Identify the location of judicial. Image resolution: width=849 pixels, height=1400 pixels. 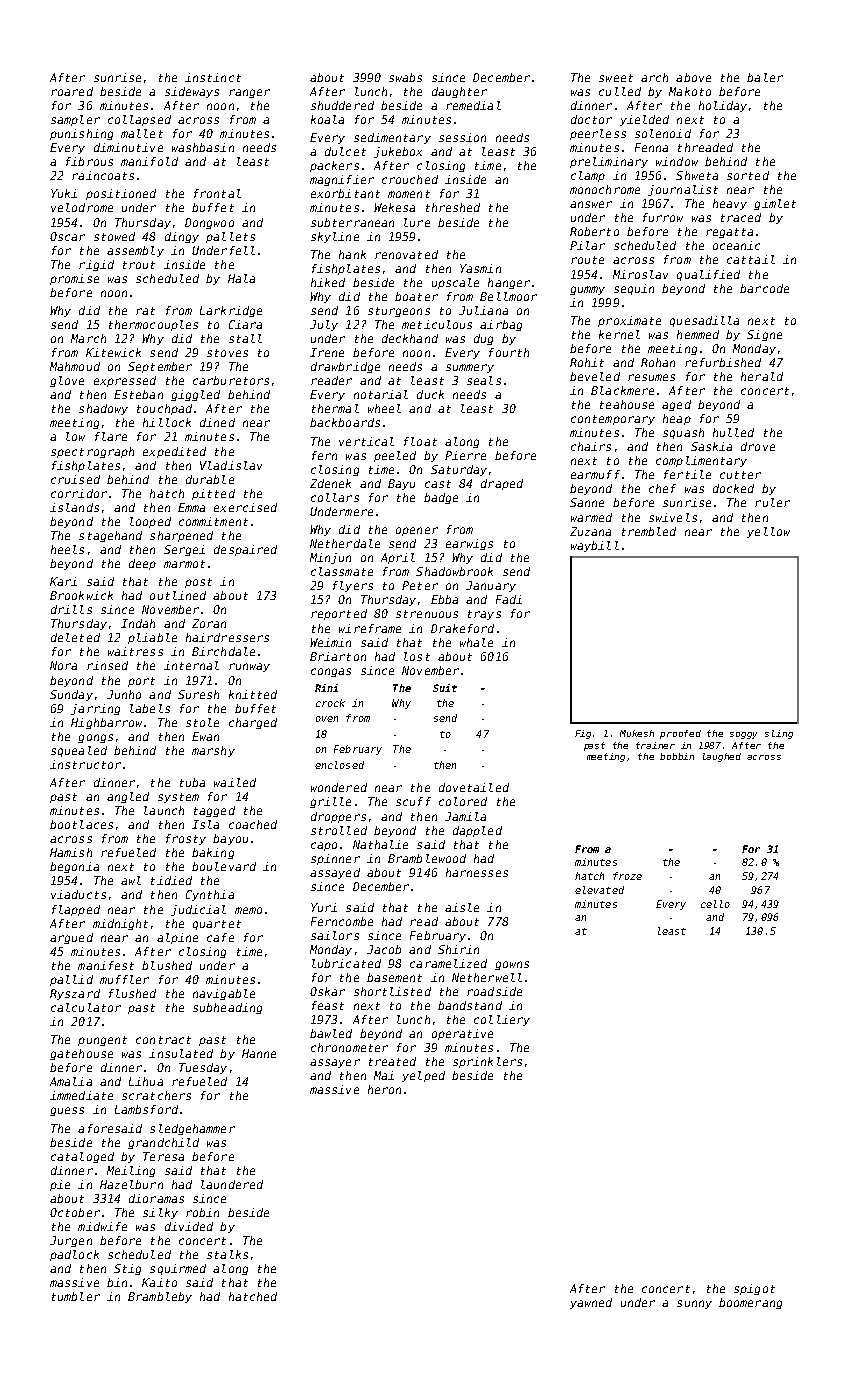
(198, 910).
